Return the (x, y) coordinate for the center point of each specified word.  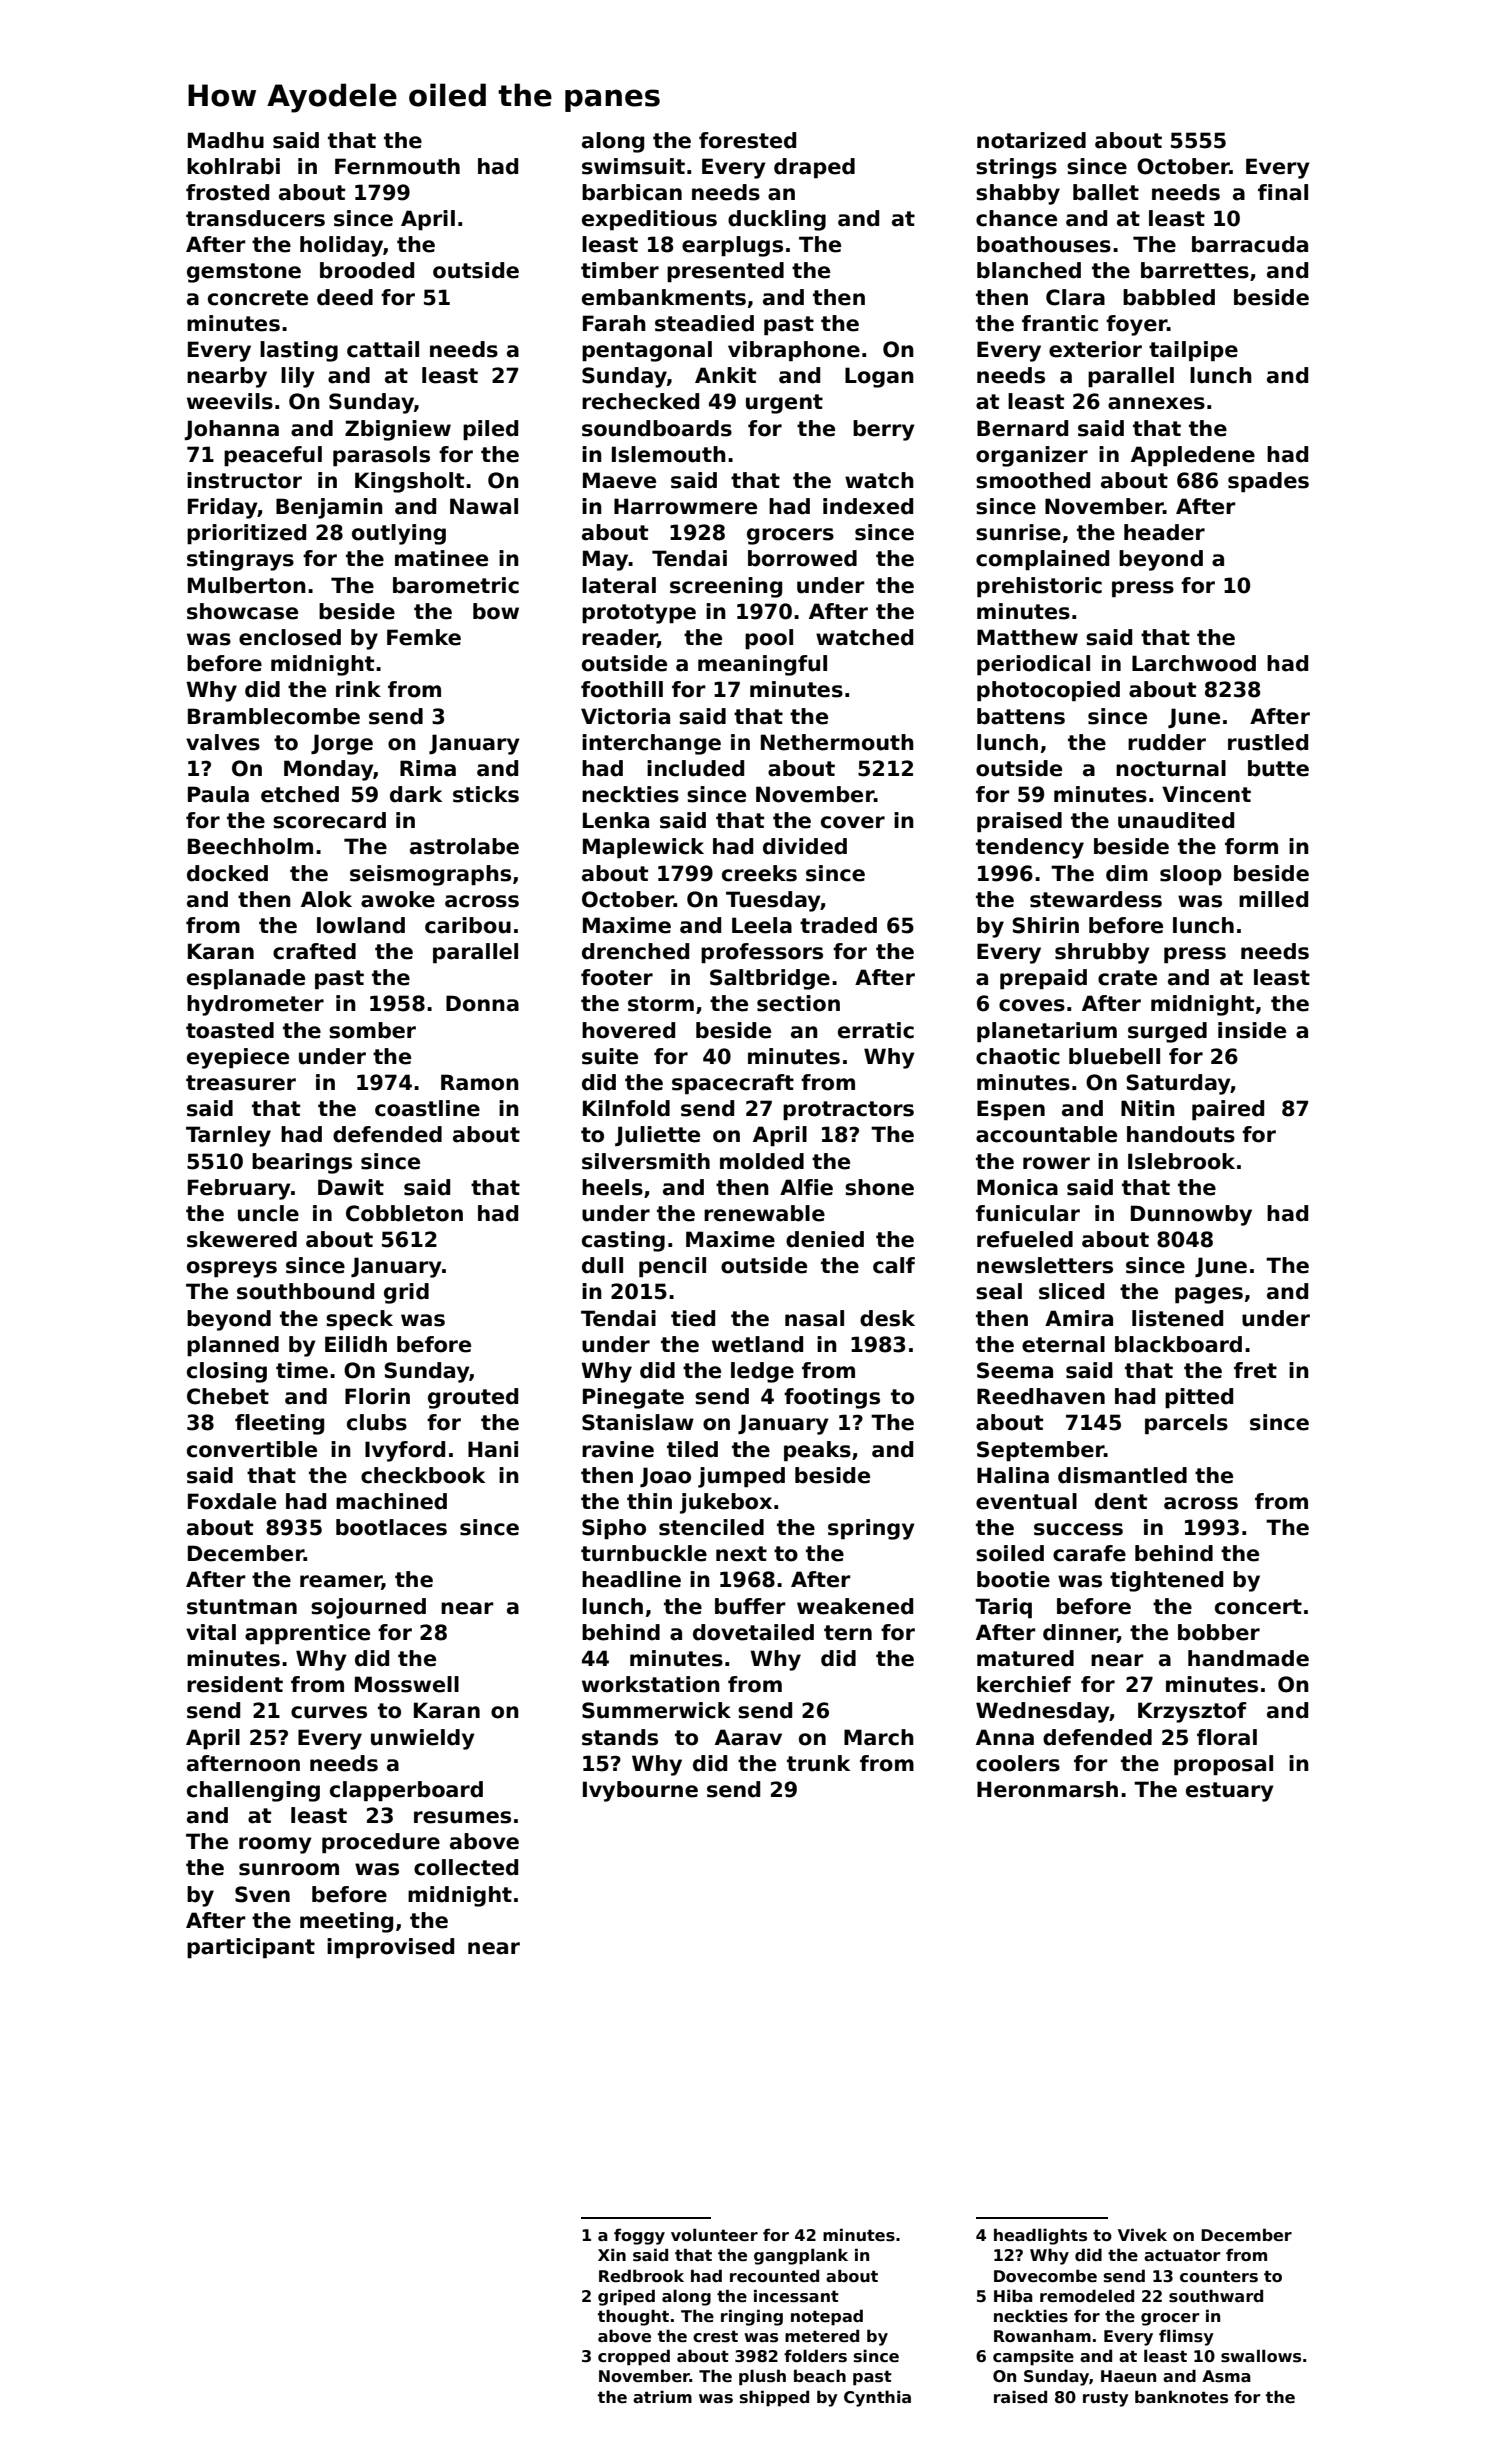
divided (805, 846)
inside (1252, 1030)
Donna (482, 1003)
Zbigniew (398, 430)
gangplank (801, 2256)
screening (726, 587)
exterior (1095, 349)
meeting (346, 1922)
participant (251, 1948)
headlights (1040, 2236)
